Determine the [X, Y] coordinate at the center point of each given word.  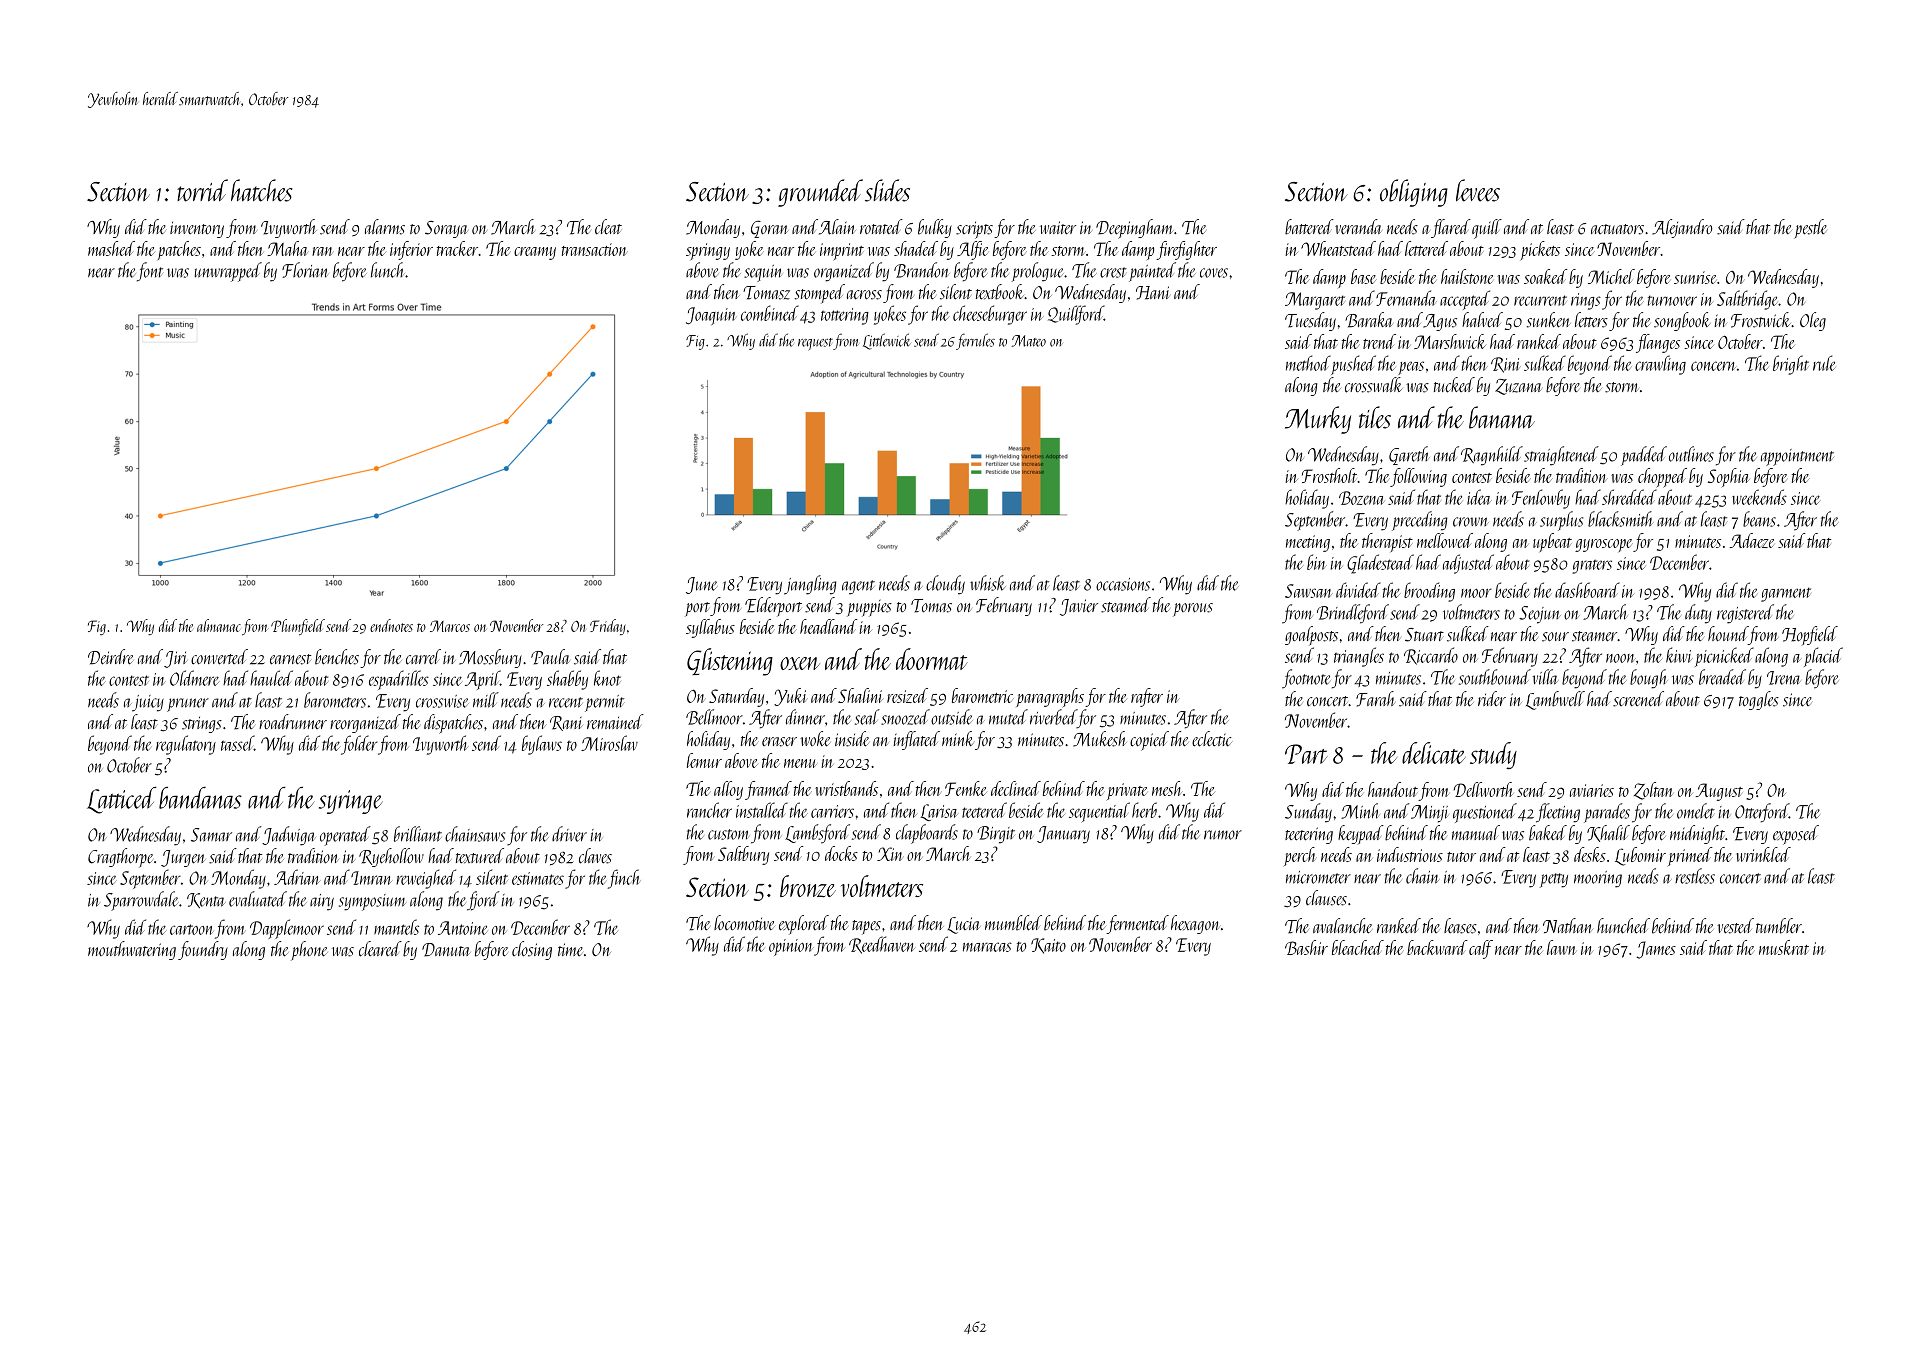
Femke [966, 788]
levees [1478, 190]
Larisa [939, 812]
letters [1591, 320]
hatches [262, 190]
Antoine [462, 928]
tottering [845, 316]
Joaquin [711, 316]
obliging [1414, 193]
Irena [1784, 678]
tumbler [1779, 926]
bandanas [200, 798]
